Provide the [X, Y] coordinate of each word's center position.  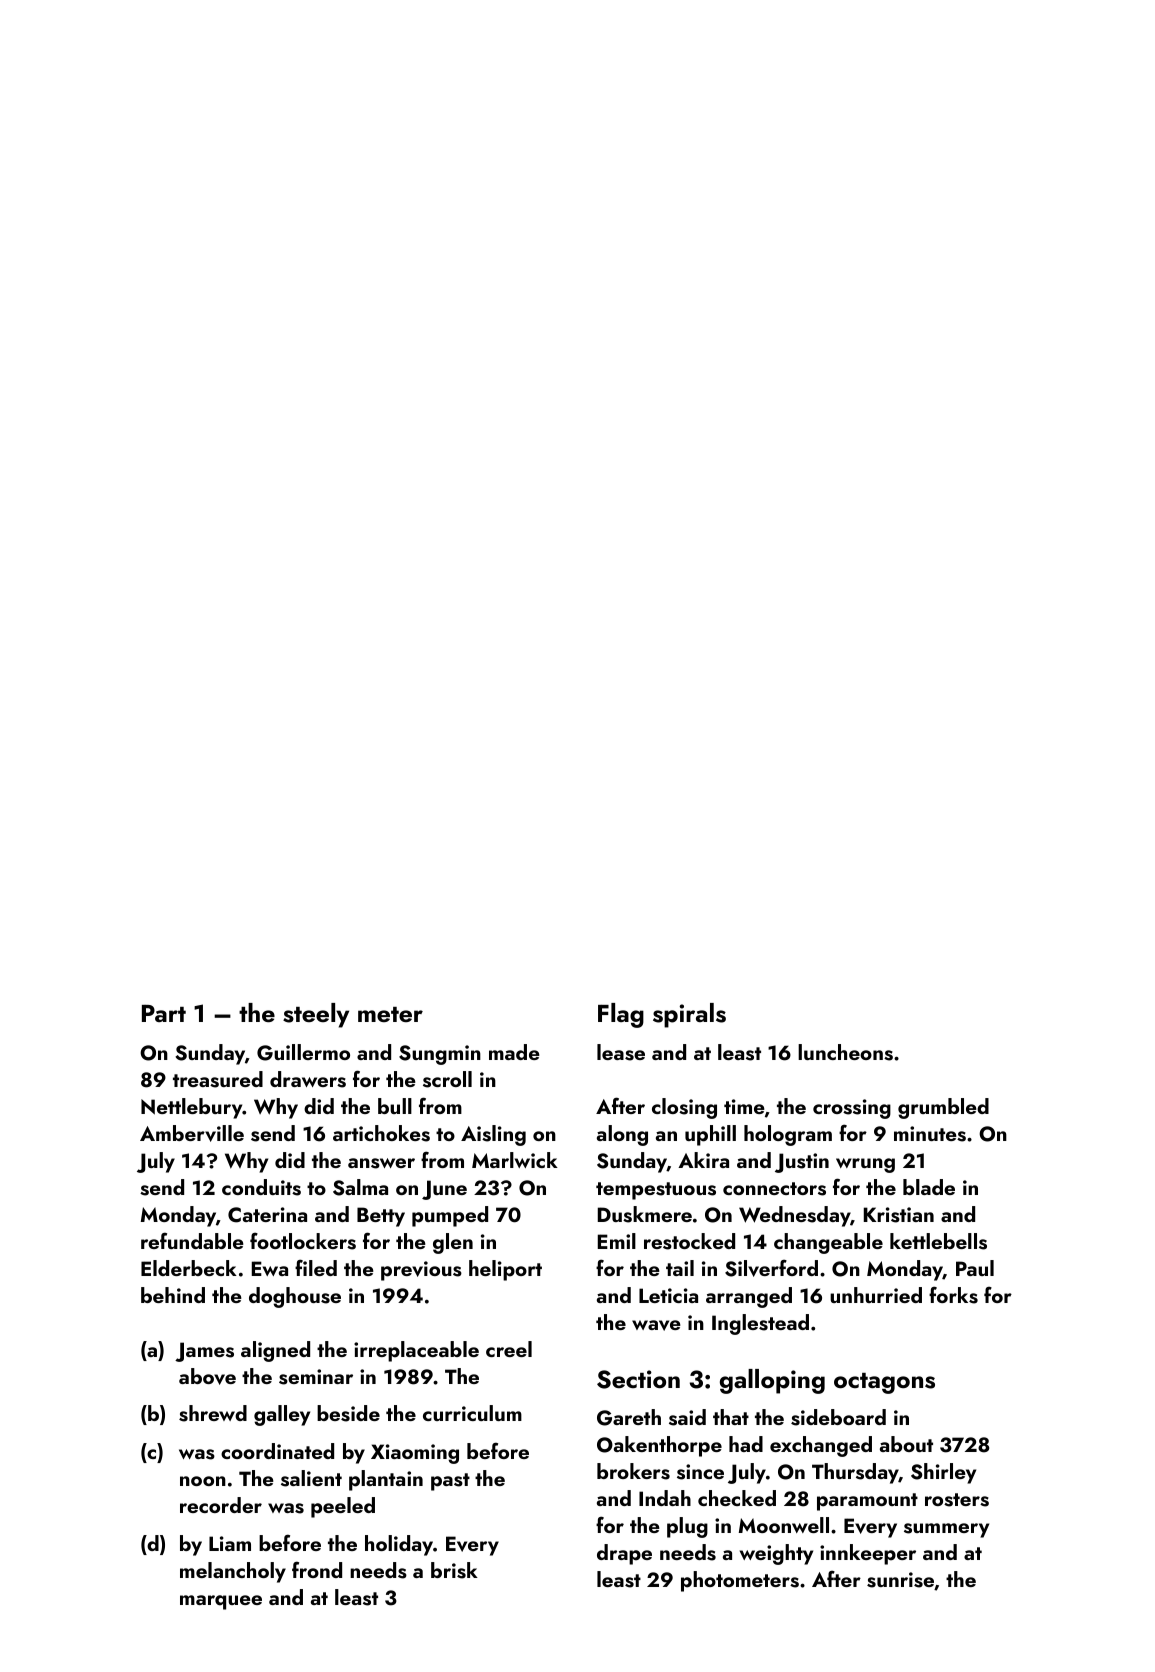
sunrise [900, 1580]
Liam [230, 1543]
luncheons [845, 1052]
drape [624, 1554]
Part [164, 1013]
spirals [689, 1015]
